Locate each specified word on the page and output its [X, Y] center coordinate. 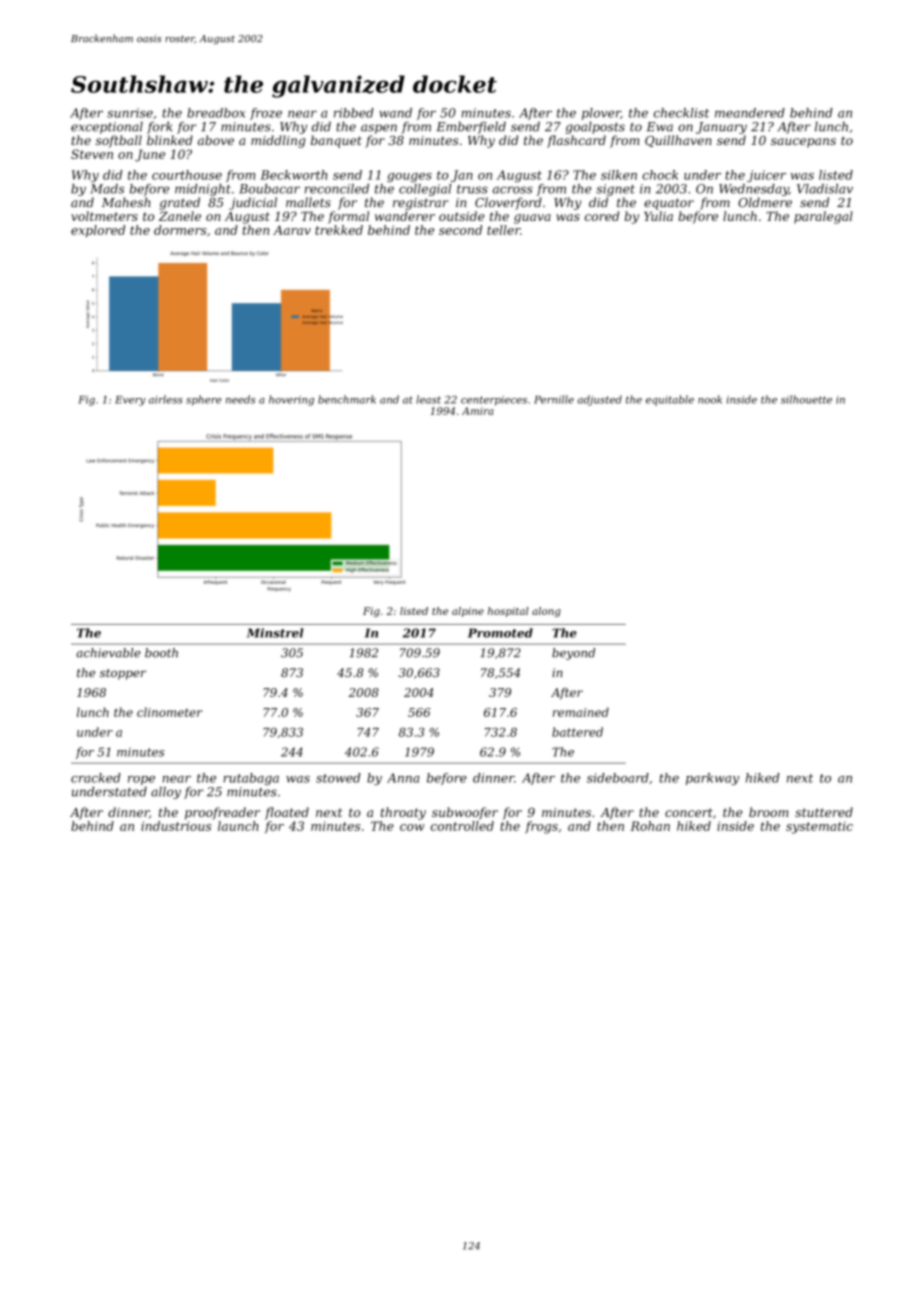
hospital [508, 612]
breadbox [216, 113]
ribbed [354, 113]
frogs [541, 827]
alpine [468, 612]
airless [166, 399]
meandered [750, 113]
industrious [176, 826]
